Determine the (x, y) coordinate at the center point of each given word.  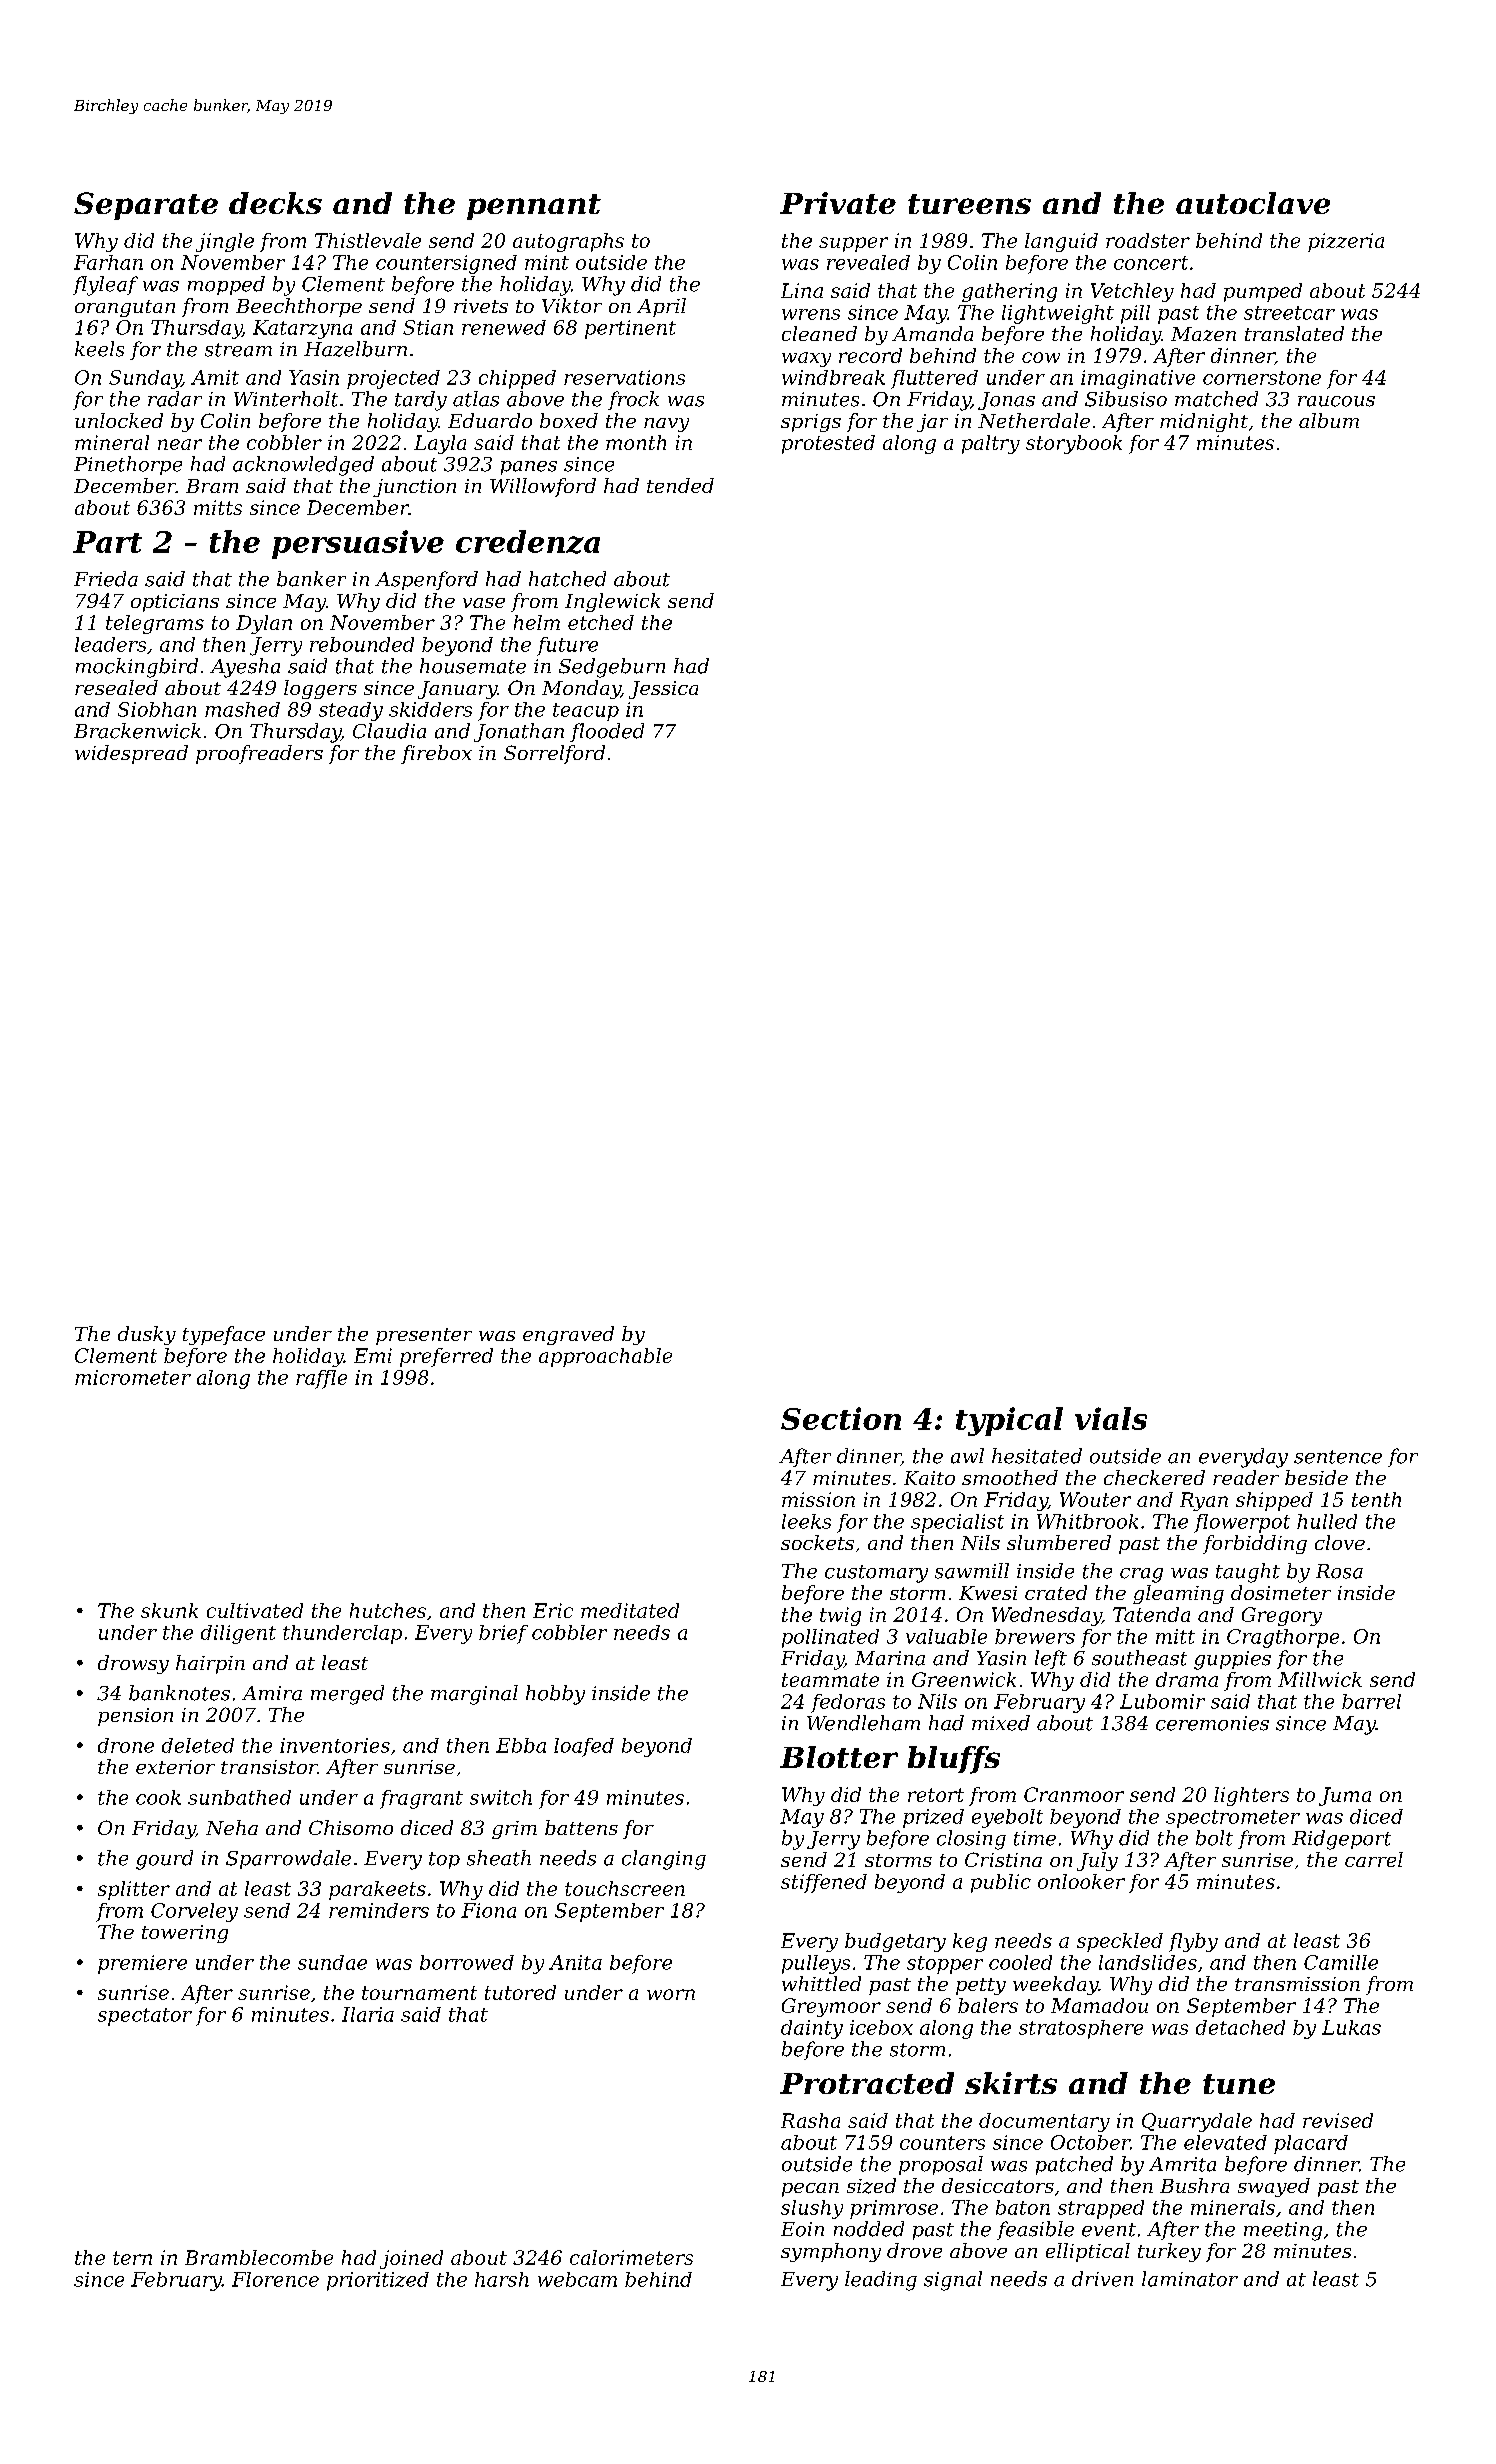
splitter (134, 1890)
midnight (1204, 422)
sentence (1338, 1457)
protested (828, 444)
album (1329, 420)
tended (680, 485)
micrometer (133, 1377)
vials (1111, 1418)
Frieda (106, 579)
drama (1187, 1679)
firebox (436, 754)
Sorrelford (554, 754)
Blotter (839, 1757)
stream (238, 350)
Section (841, 1418)
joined (411, 2259)
